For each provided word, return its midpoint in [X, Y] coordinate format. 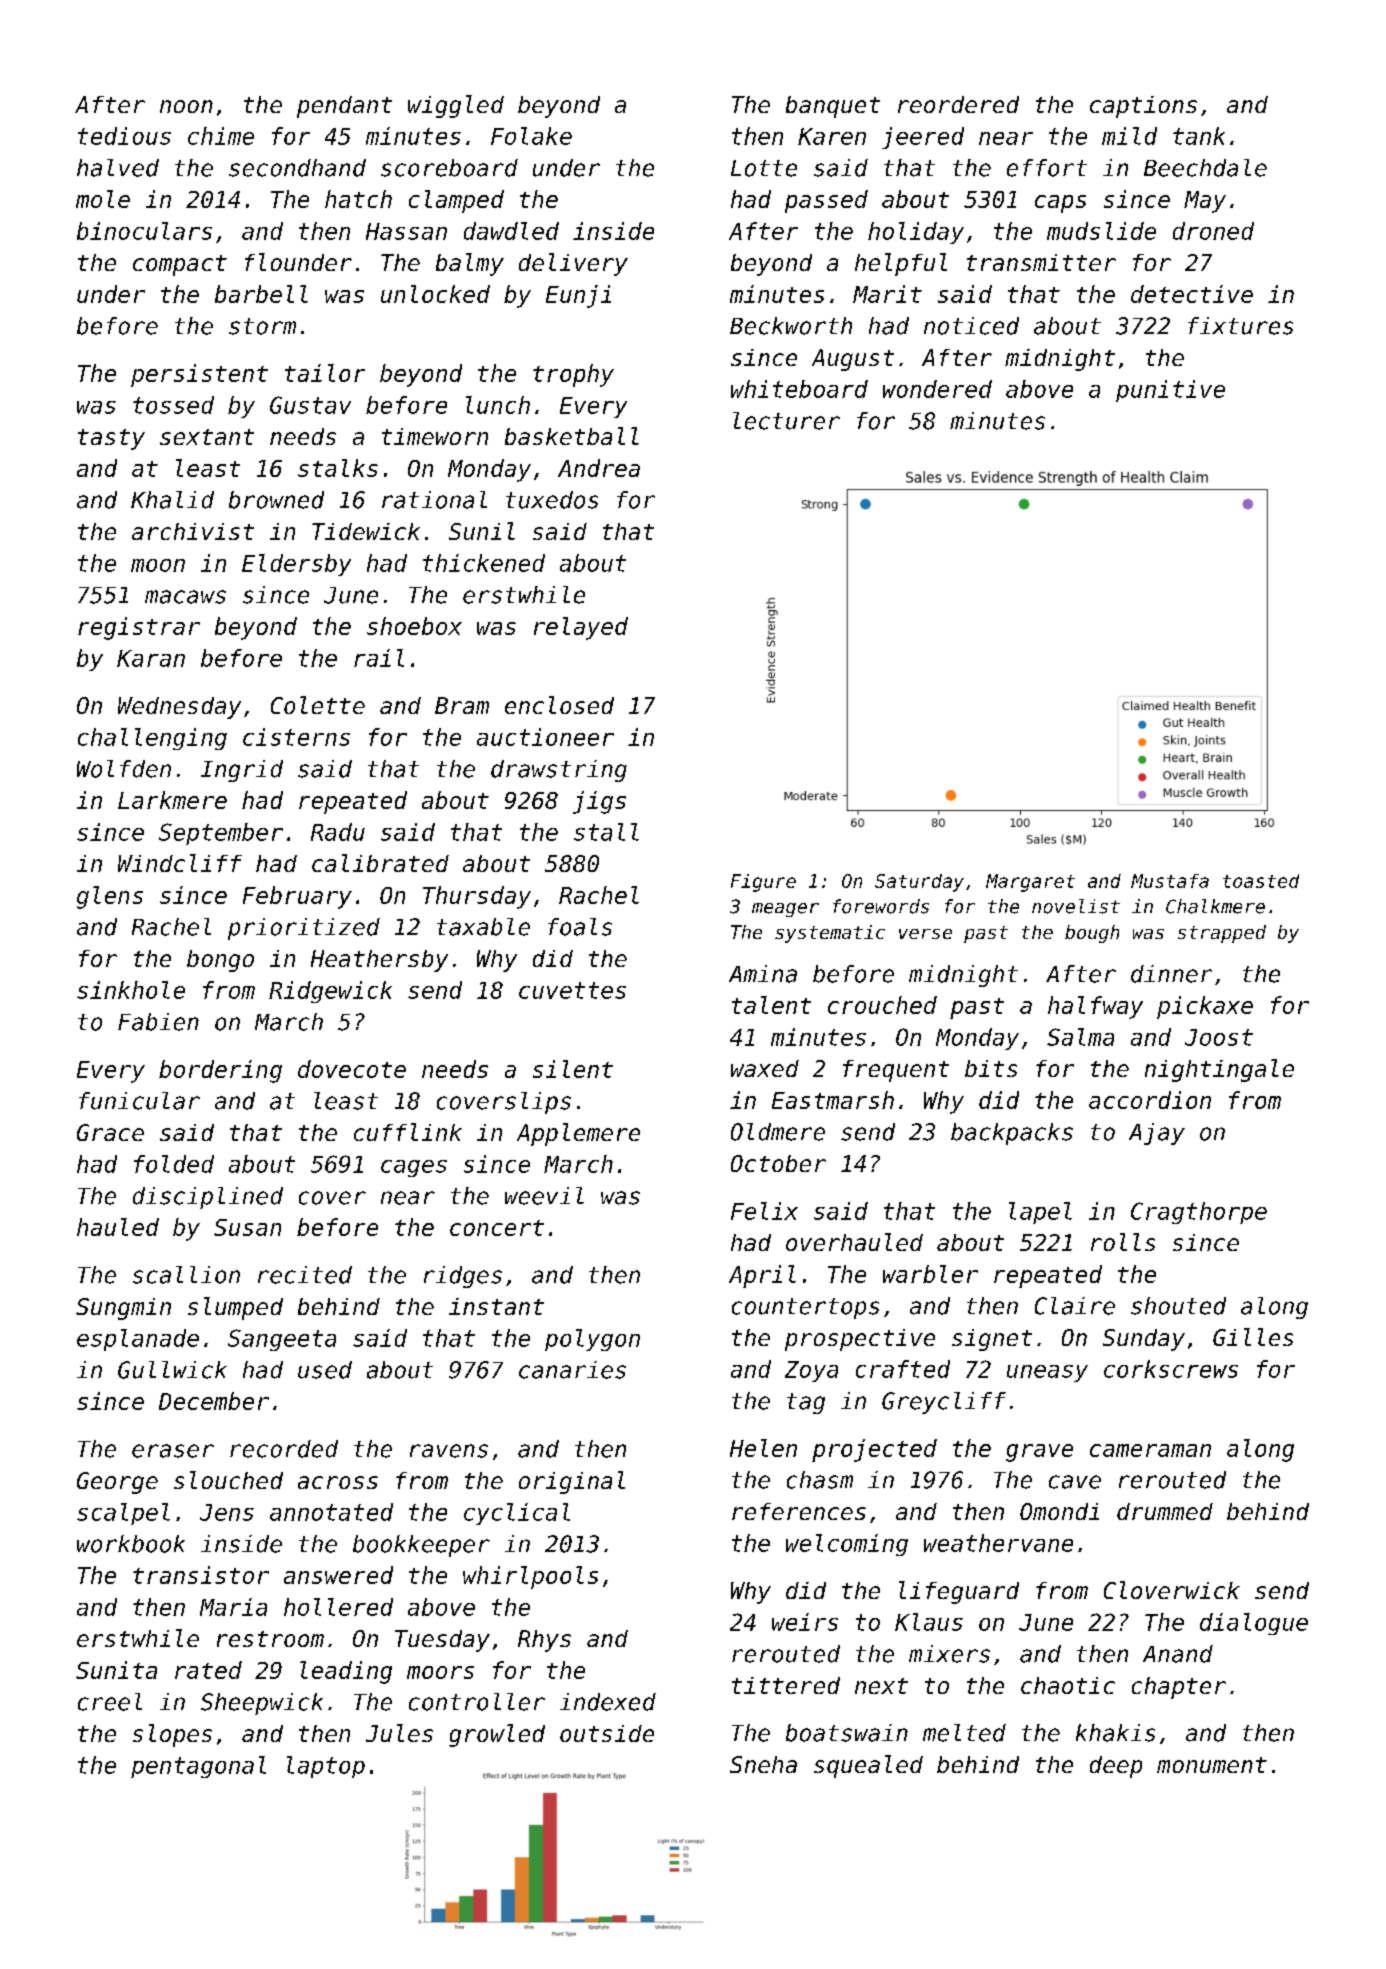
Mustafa [1170, 881]
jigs [599, 802]
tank [1199, 136]
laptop [326, 1767]
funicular [139, 1101]
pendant [344, 107]
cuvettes [572, 990]
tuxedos [552, 500]
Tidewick [366, 531]
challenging [152, 739]
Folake [531, 136]
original [572, 1482]
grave [1039, 1453]
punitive [1170, 391]
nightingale [1219, 1070]
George [117, 1483]
